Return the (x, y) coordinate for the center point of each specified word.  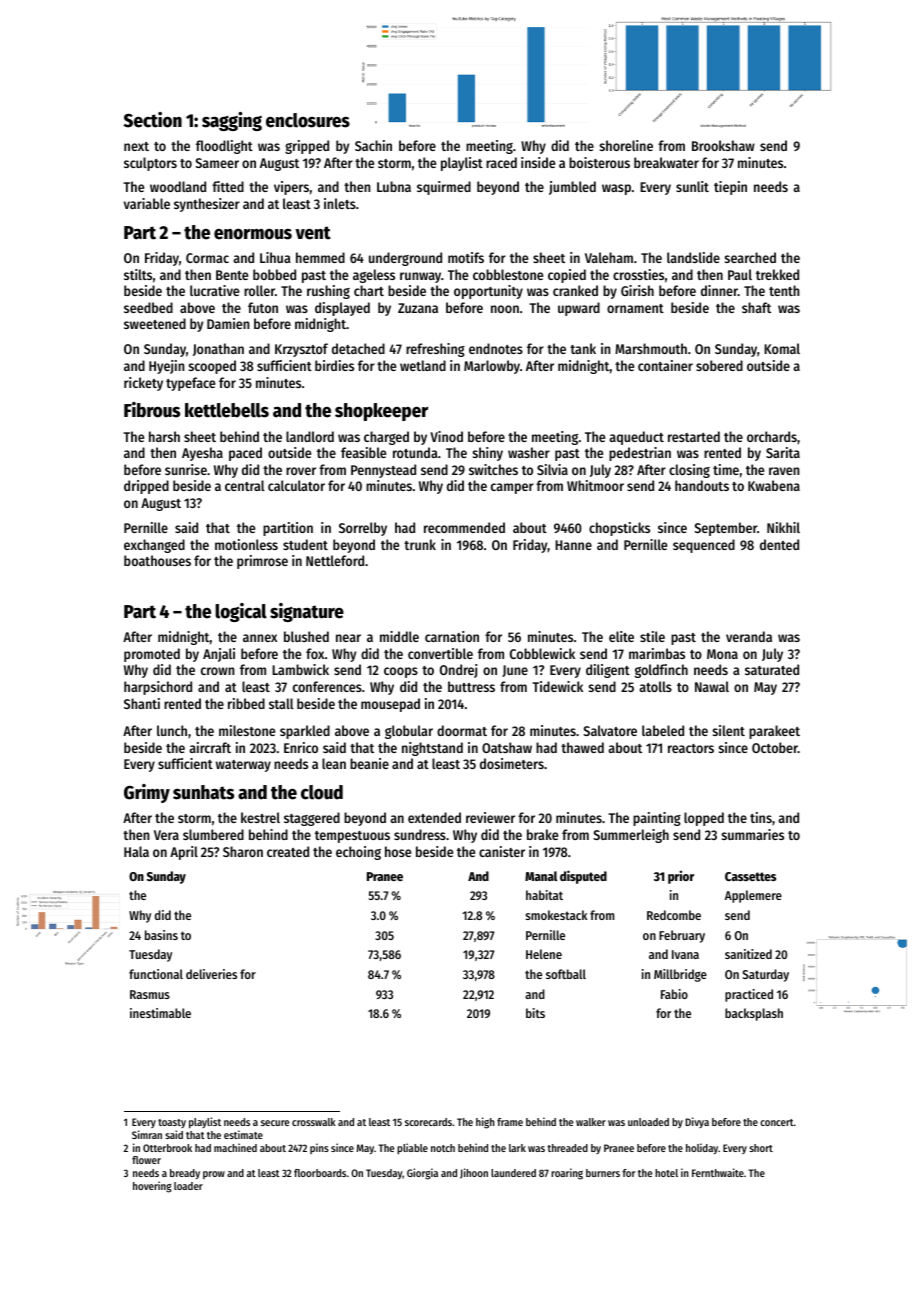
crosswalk (314, 1122)
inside (538, 162)
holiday (702, 1148)
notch (443, 1148)
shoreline (626, 145)
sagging (232, 121)
